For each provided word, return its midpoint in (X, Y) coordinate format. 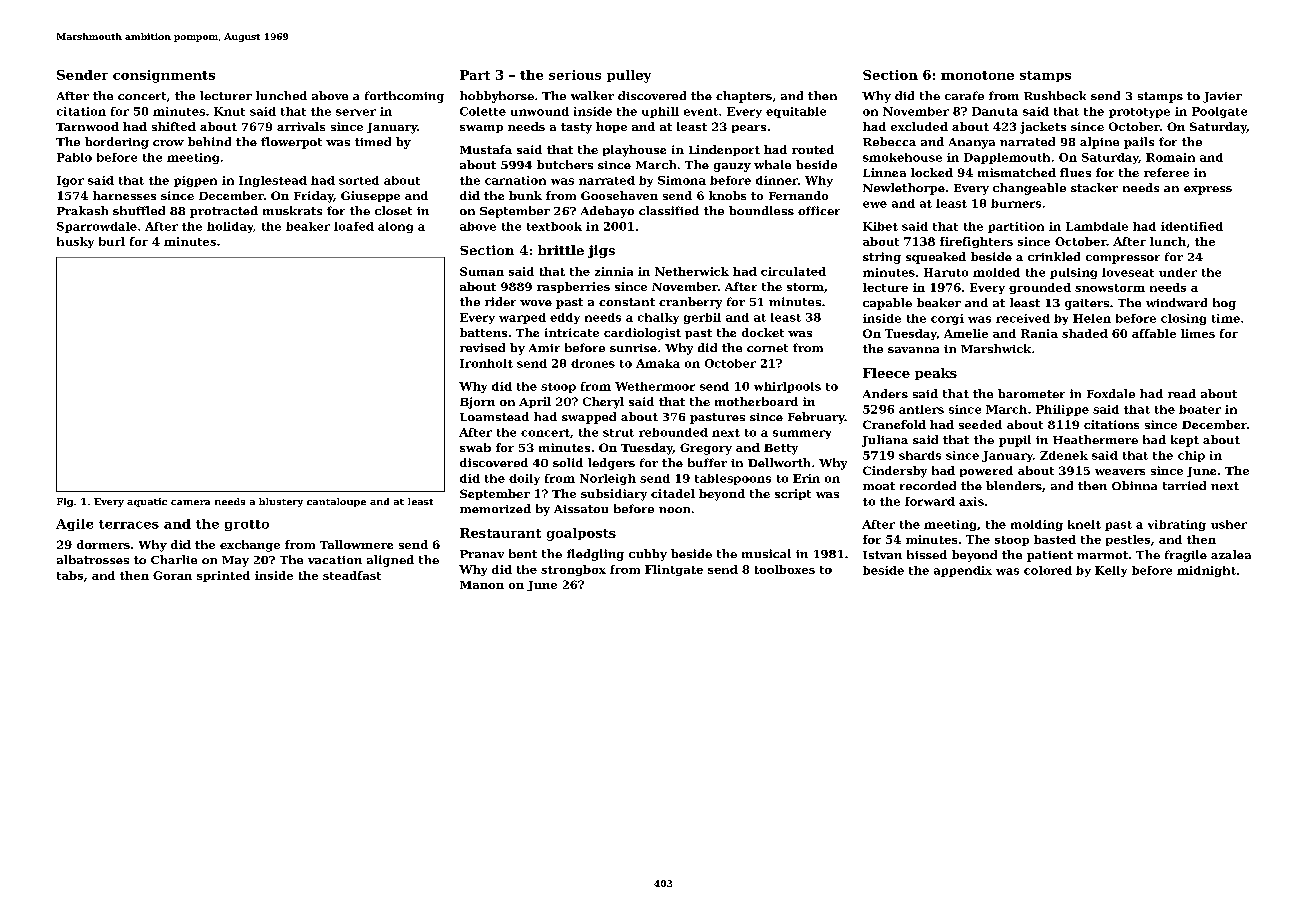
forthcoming (404, 97)
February (816, 418)
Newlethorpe (904, 189)
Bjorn (477, 403)
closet (393, 210)
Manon (482, 585)
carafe (964, 95)
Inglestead (273, 181)
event (701, 112)
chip (1191, 456)
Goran (172, 575)
